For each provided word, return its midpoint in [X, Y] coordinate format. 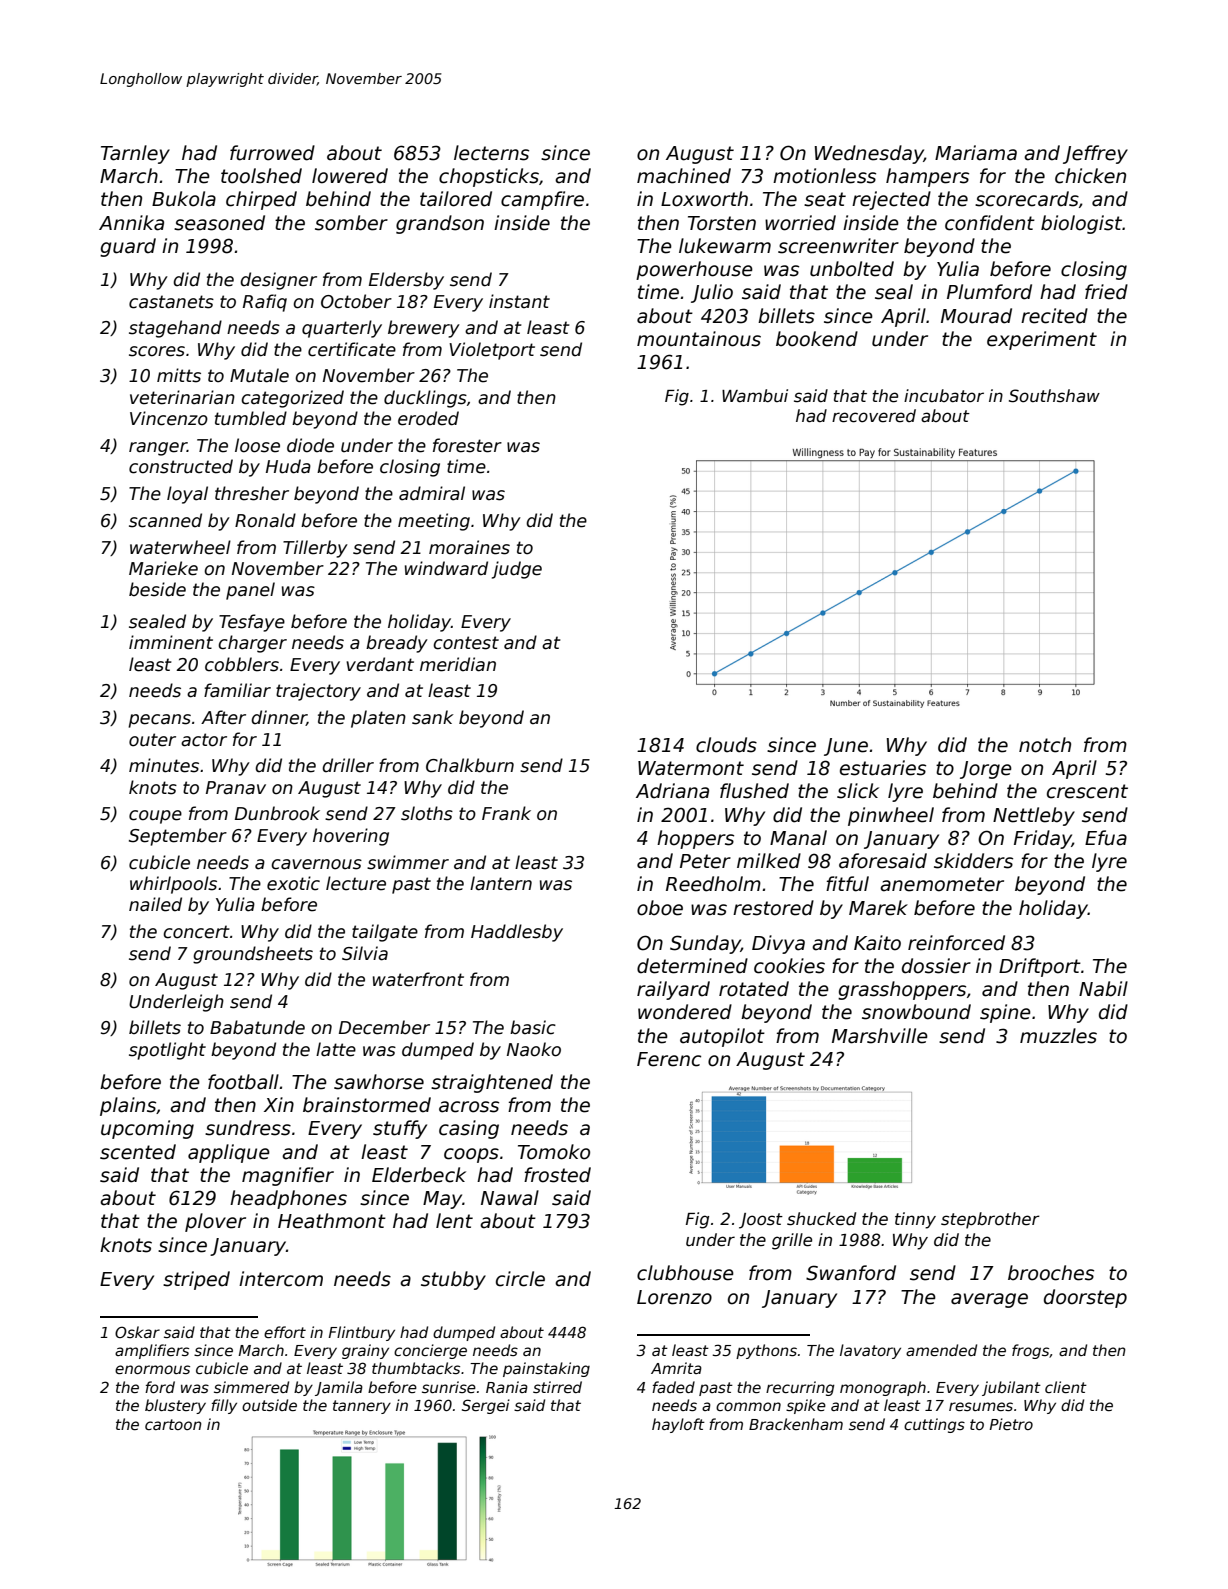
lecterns [491, 153]
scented [138, 1152]
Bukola [184, 199]
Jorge [986, 770]
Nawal [510, 1198]
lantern [501, 883]
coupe [155, 817]
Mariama [976, 153]
